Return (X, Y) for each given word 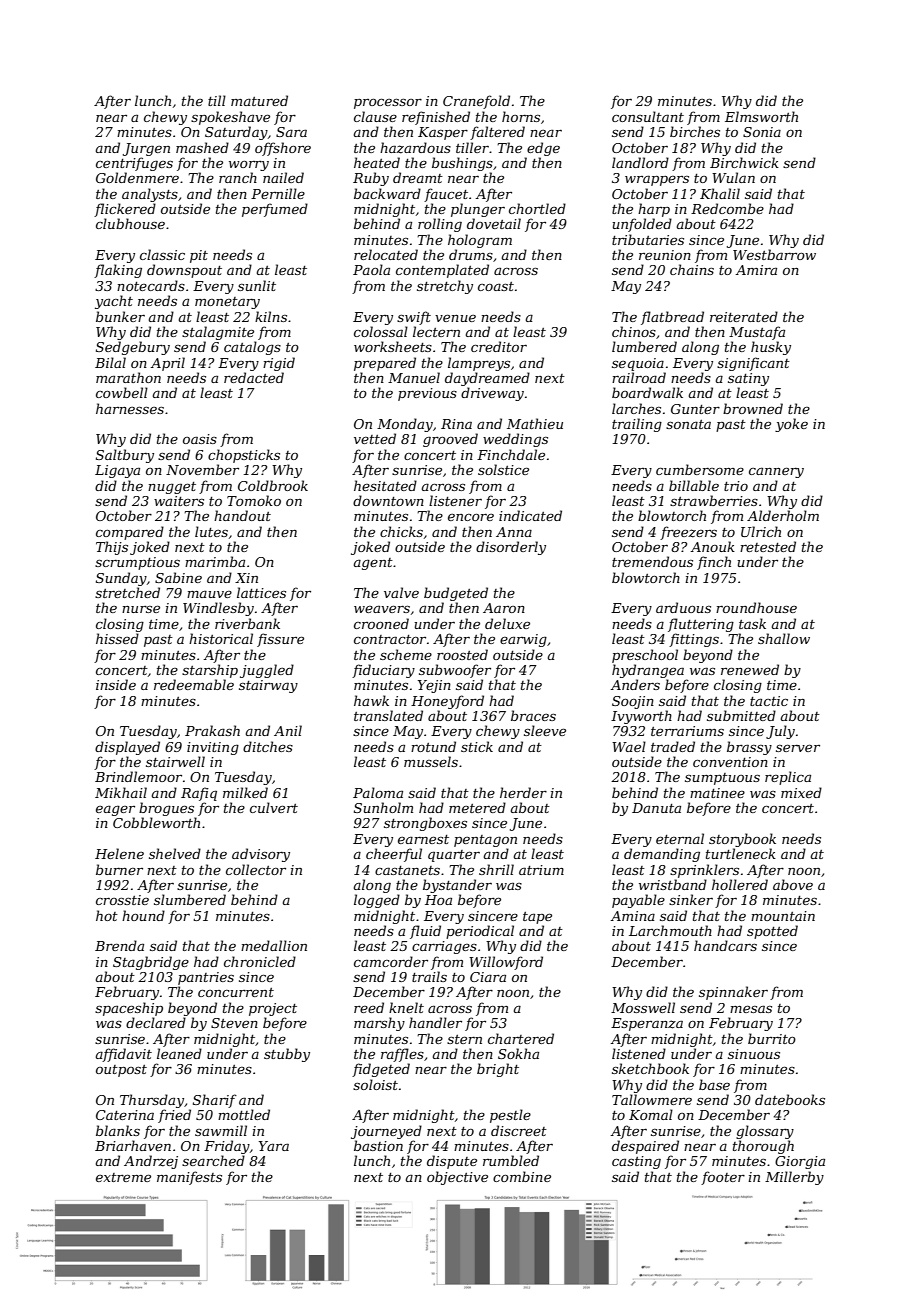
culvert (274, 807)
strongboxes (425, 824)
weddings (515, 440)
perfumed (275, 210)
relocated (386, 254)
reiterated (744, 316)
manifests (189, 1178)
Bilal (110, 362)
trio (736, 486)
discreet (519, 1130)
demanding (662, 855)
